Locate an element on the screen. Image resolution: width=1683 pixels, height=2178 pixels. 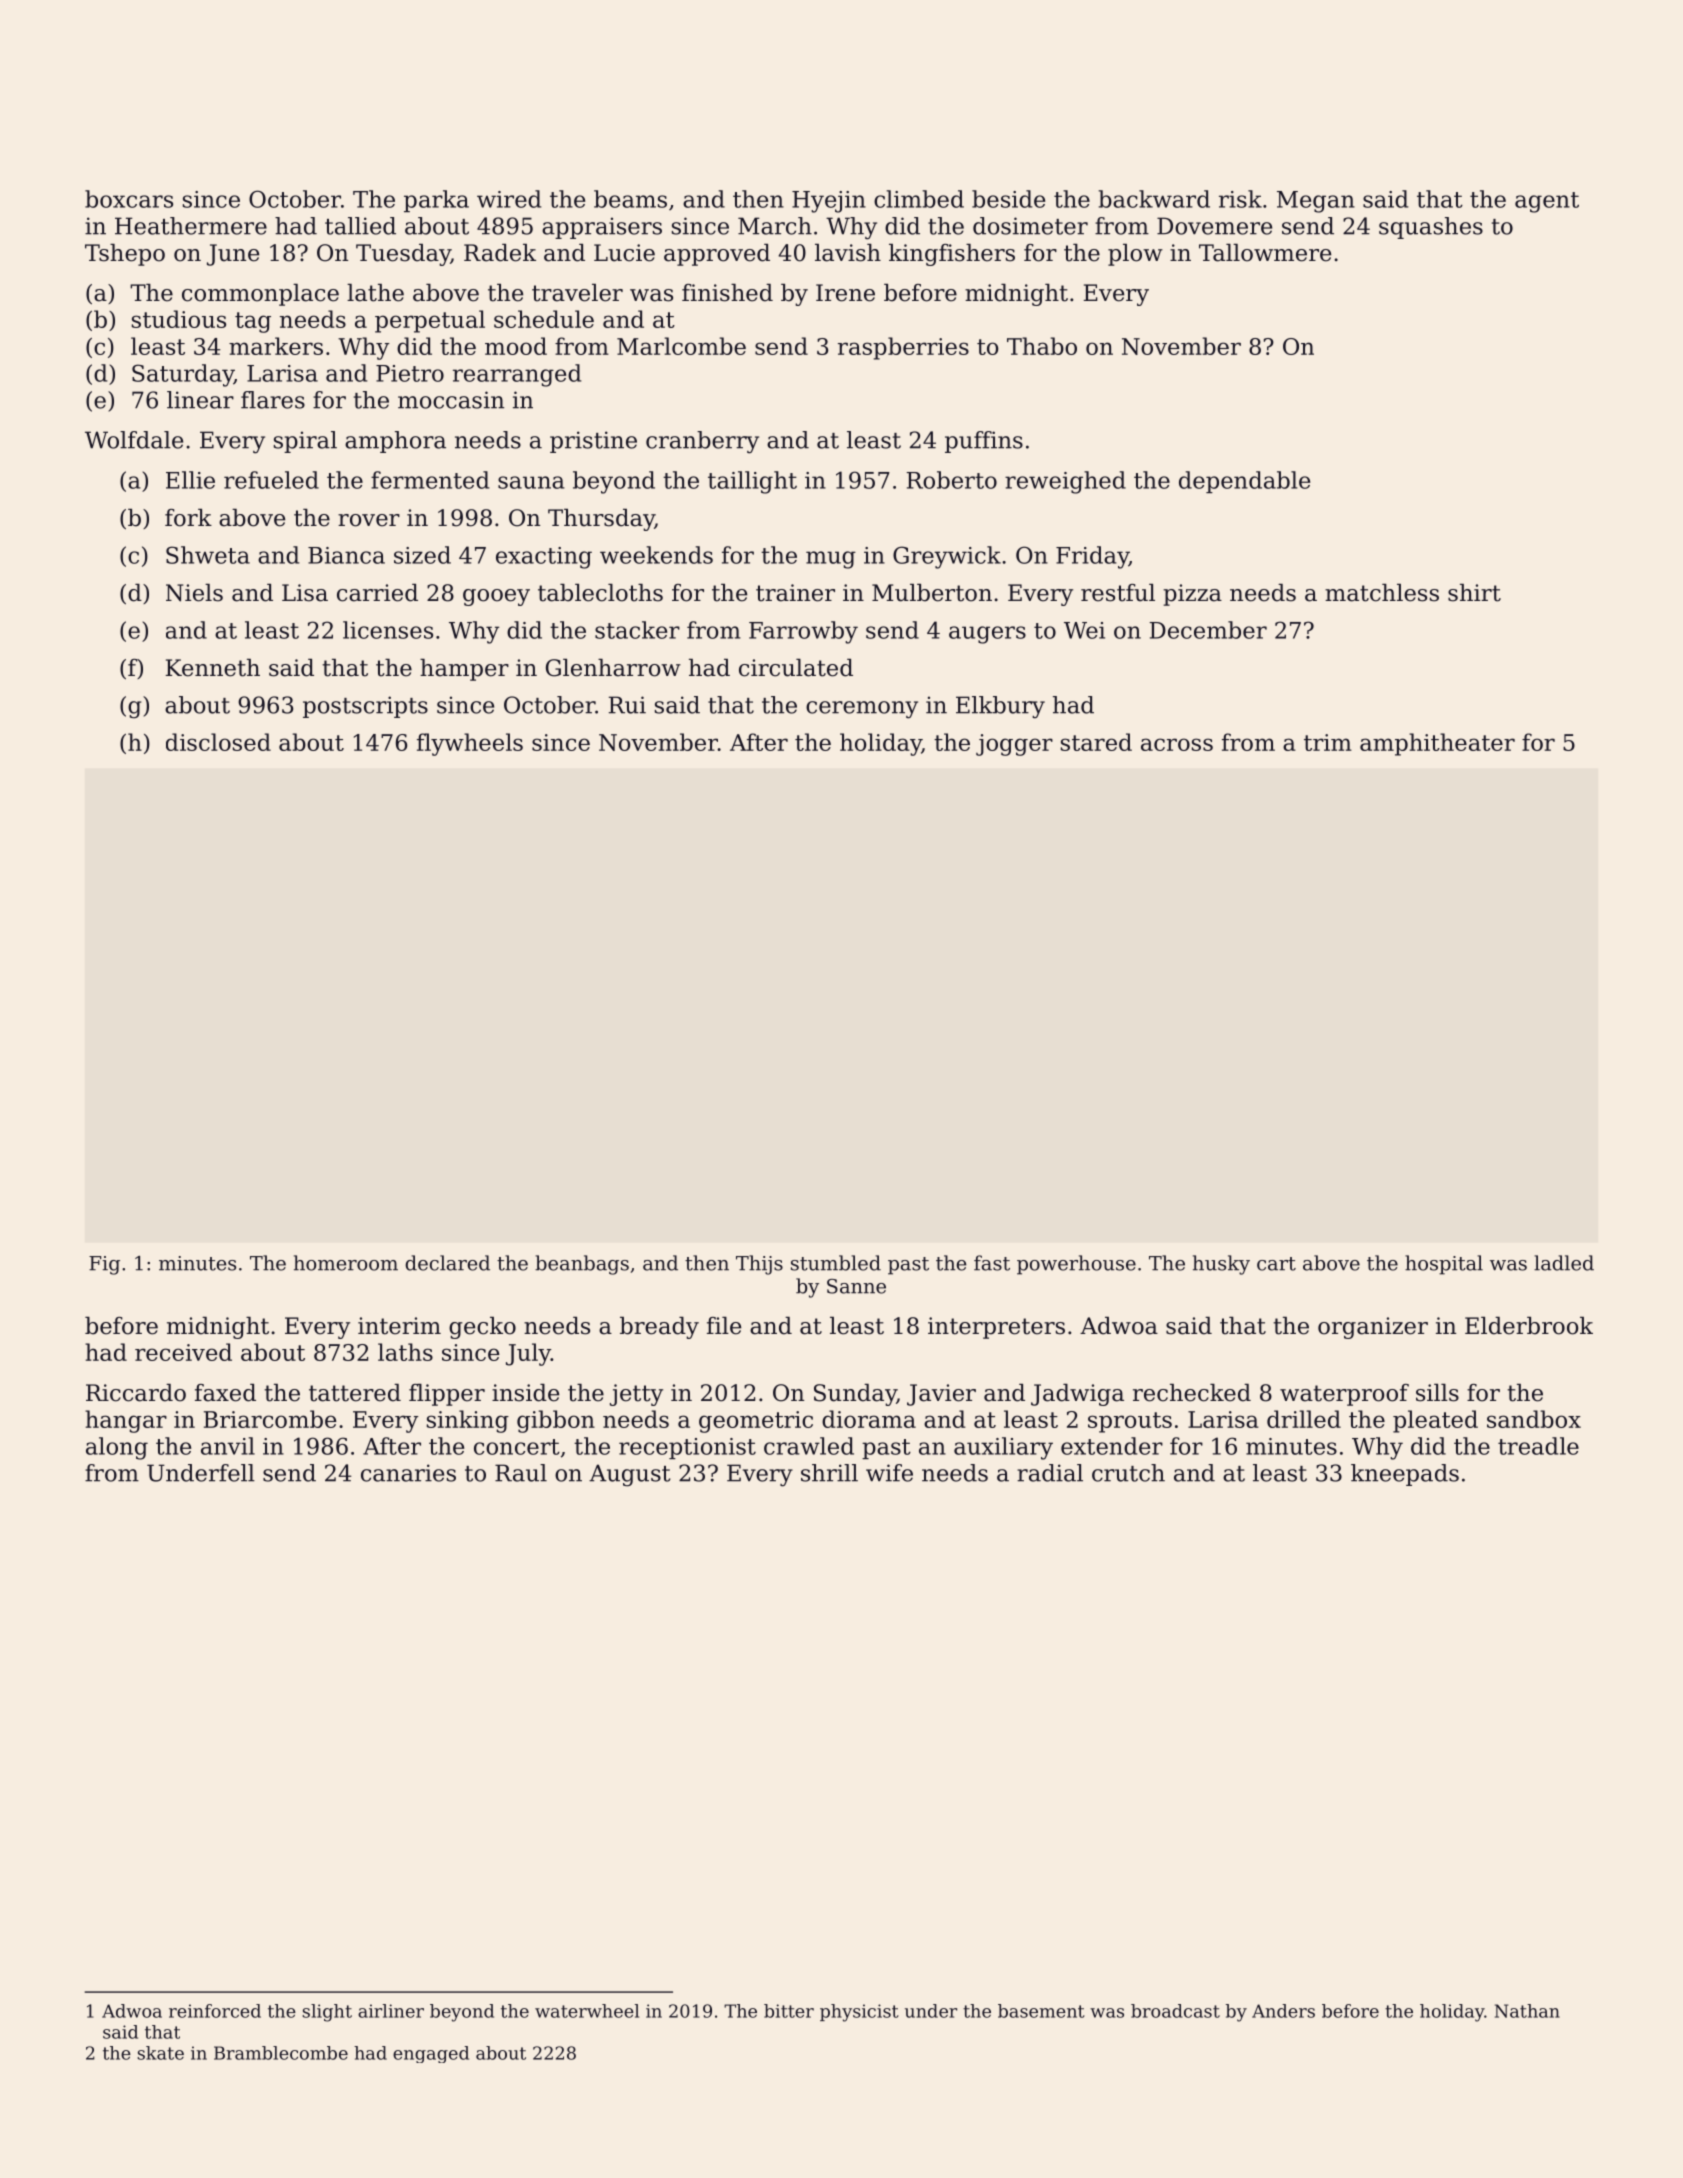
airliner is located at coordinates (391, 2011).
